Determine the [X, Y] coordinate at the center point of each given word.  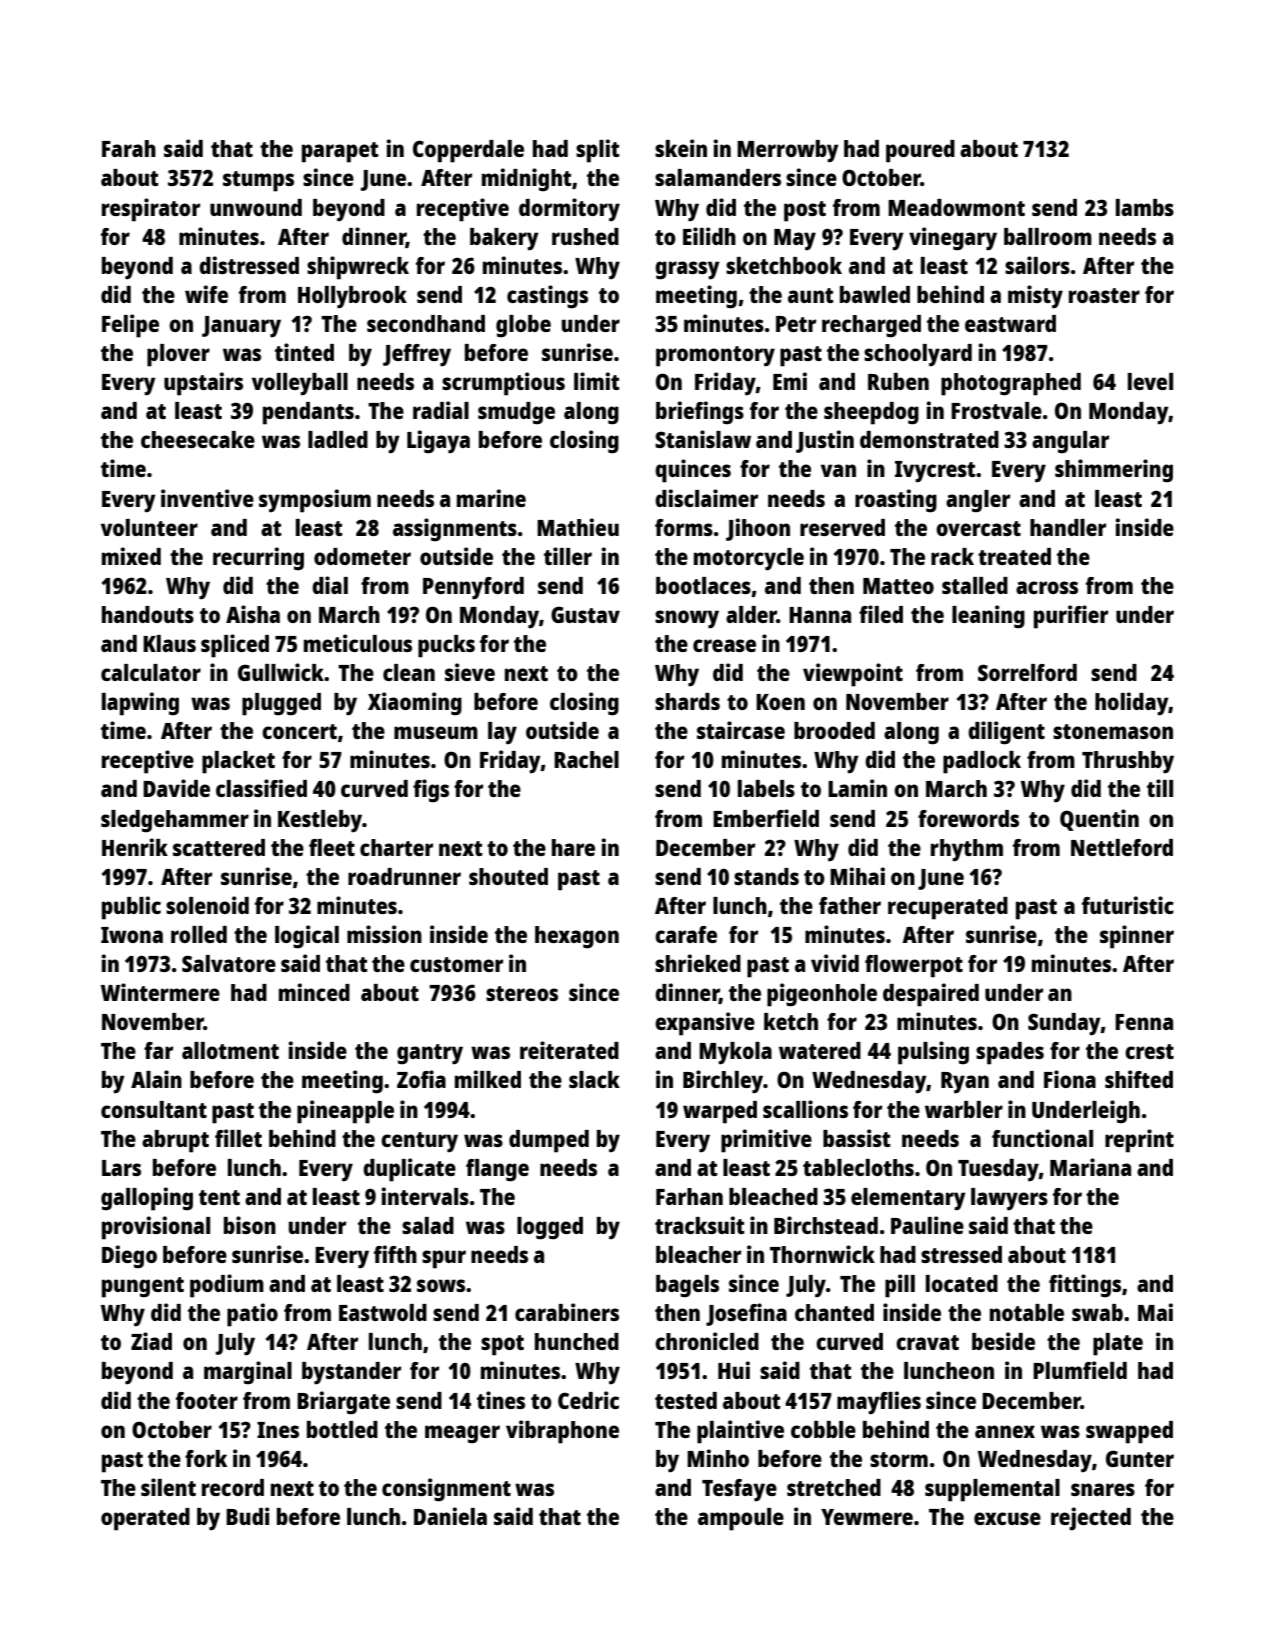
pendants [308, 413]
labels [766, 788]
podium [227, 1286]
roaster [1104, 295]
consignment [446, 1490]
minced [314, 992]
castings [547, 297]
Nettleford [1122, 847]
